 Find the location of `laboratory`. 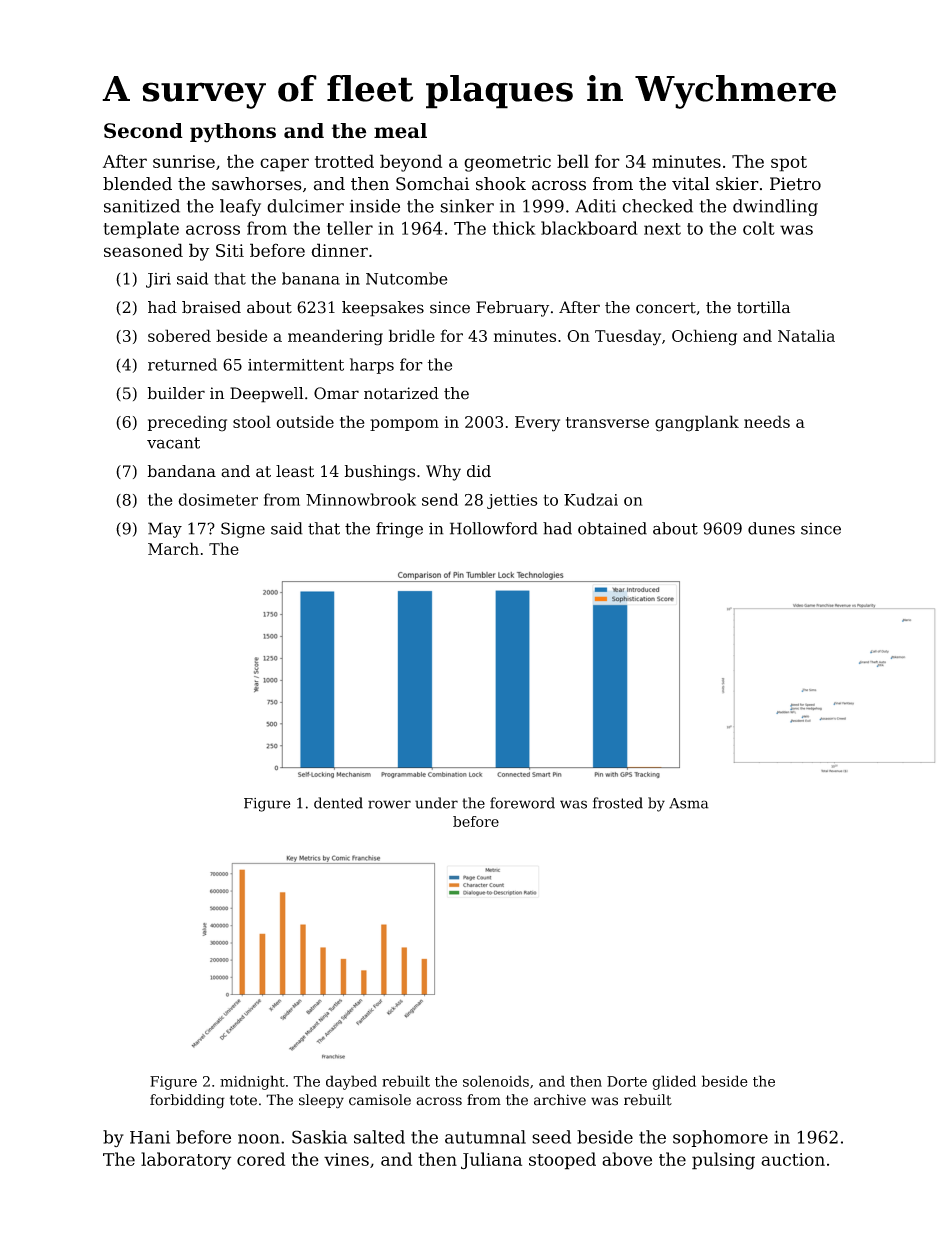

laboratory is located at coordinates (186, 1161).
